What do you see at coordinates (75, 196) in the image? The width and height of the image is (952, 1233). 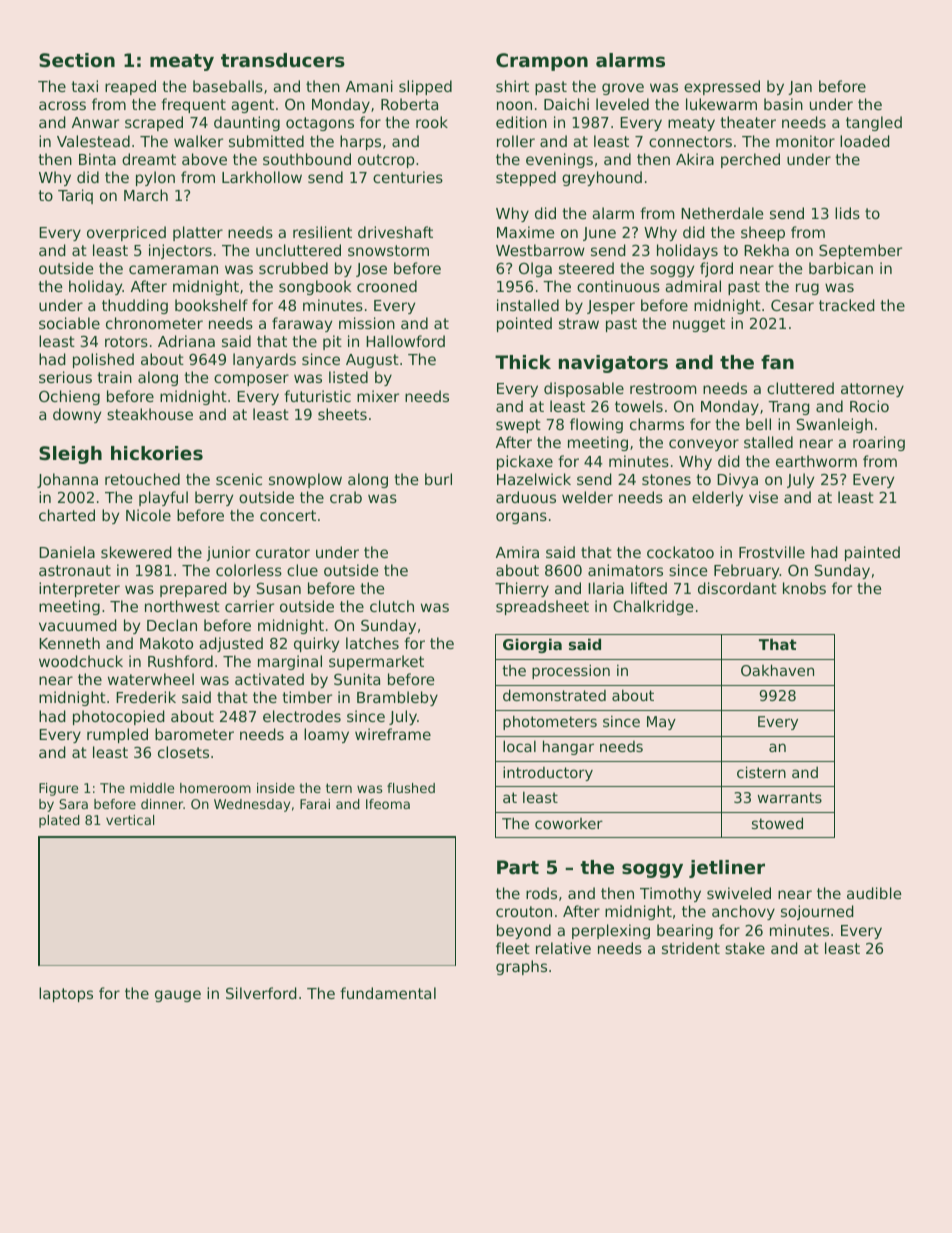 I see `Tariq` at bounding box center [75, 196].
